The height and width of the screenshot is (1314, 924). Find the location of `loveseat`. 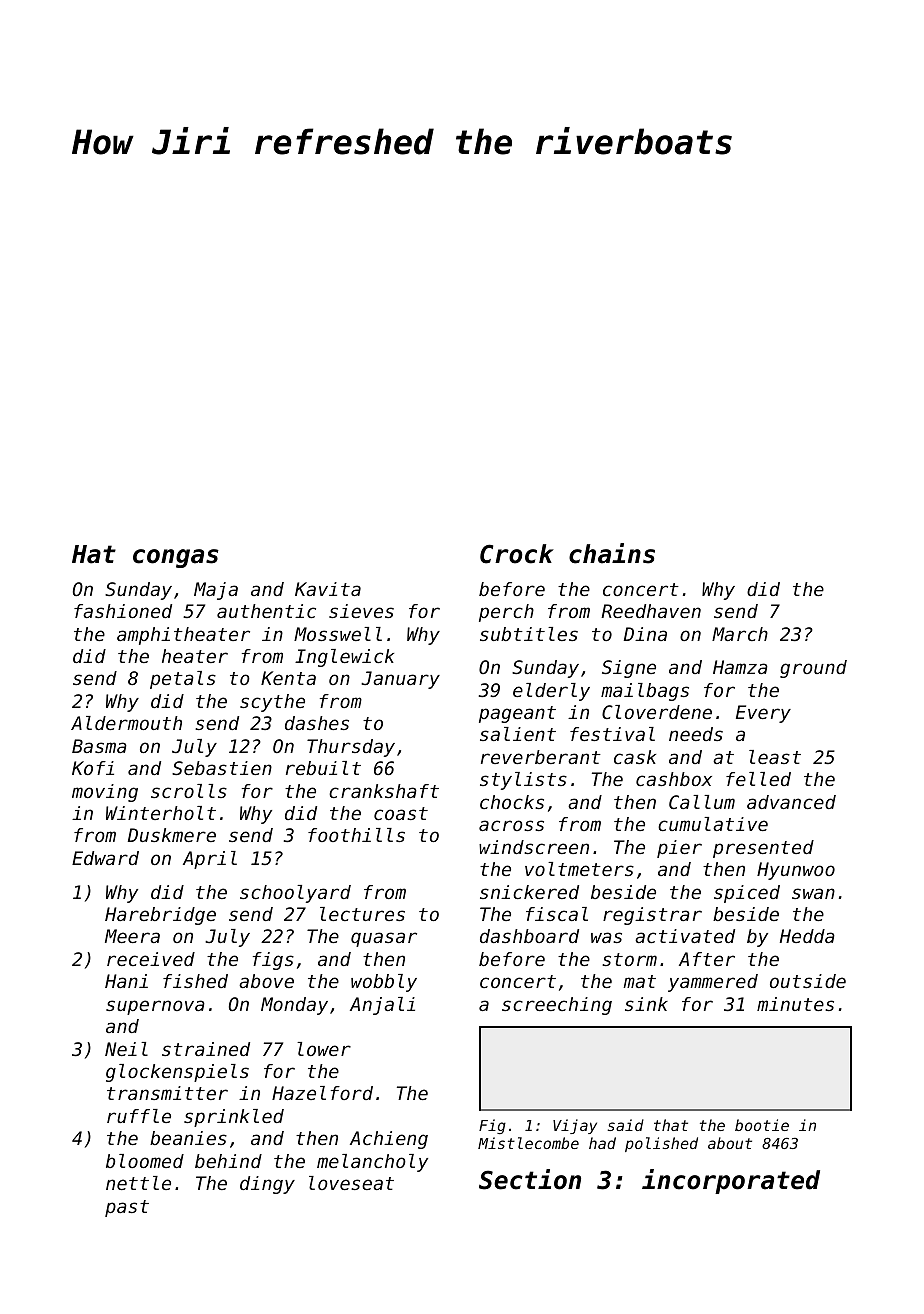

loveseat is located at coordinates (351, 1183).
